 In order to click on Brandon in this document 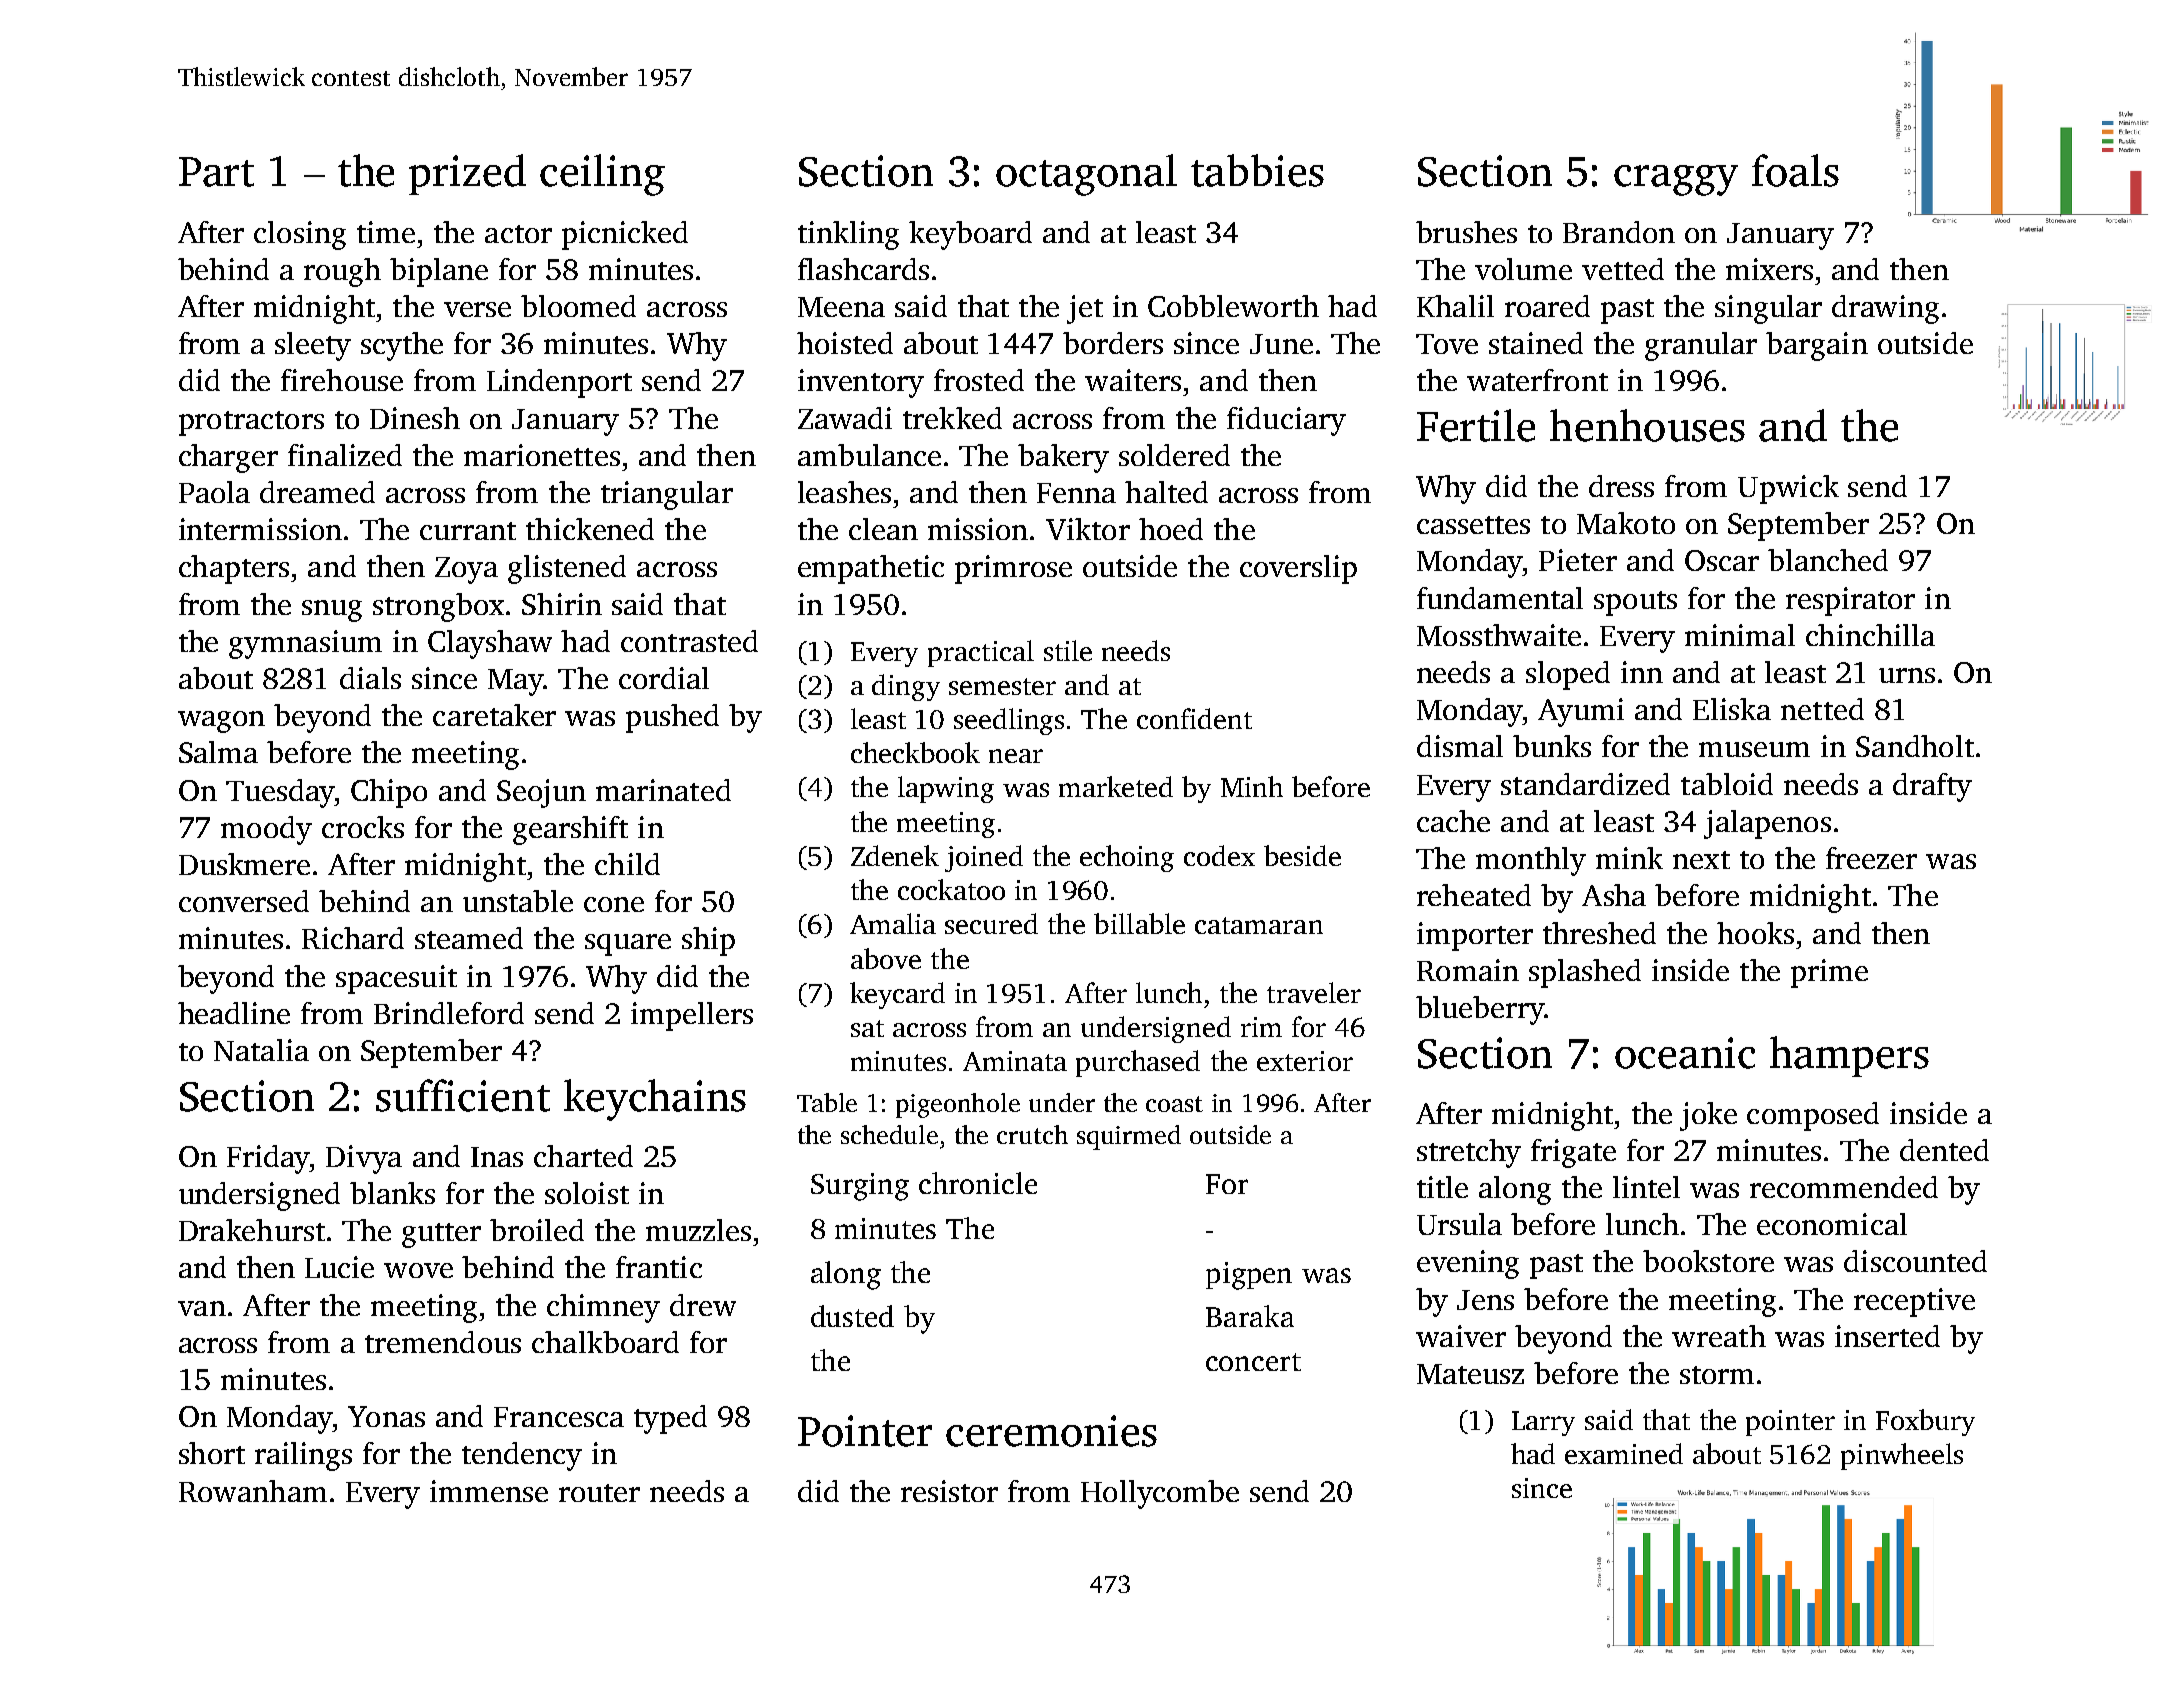, I will do `click(1619, 232)`.
